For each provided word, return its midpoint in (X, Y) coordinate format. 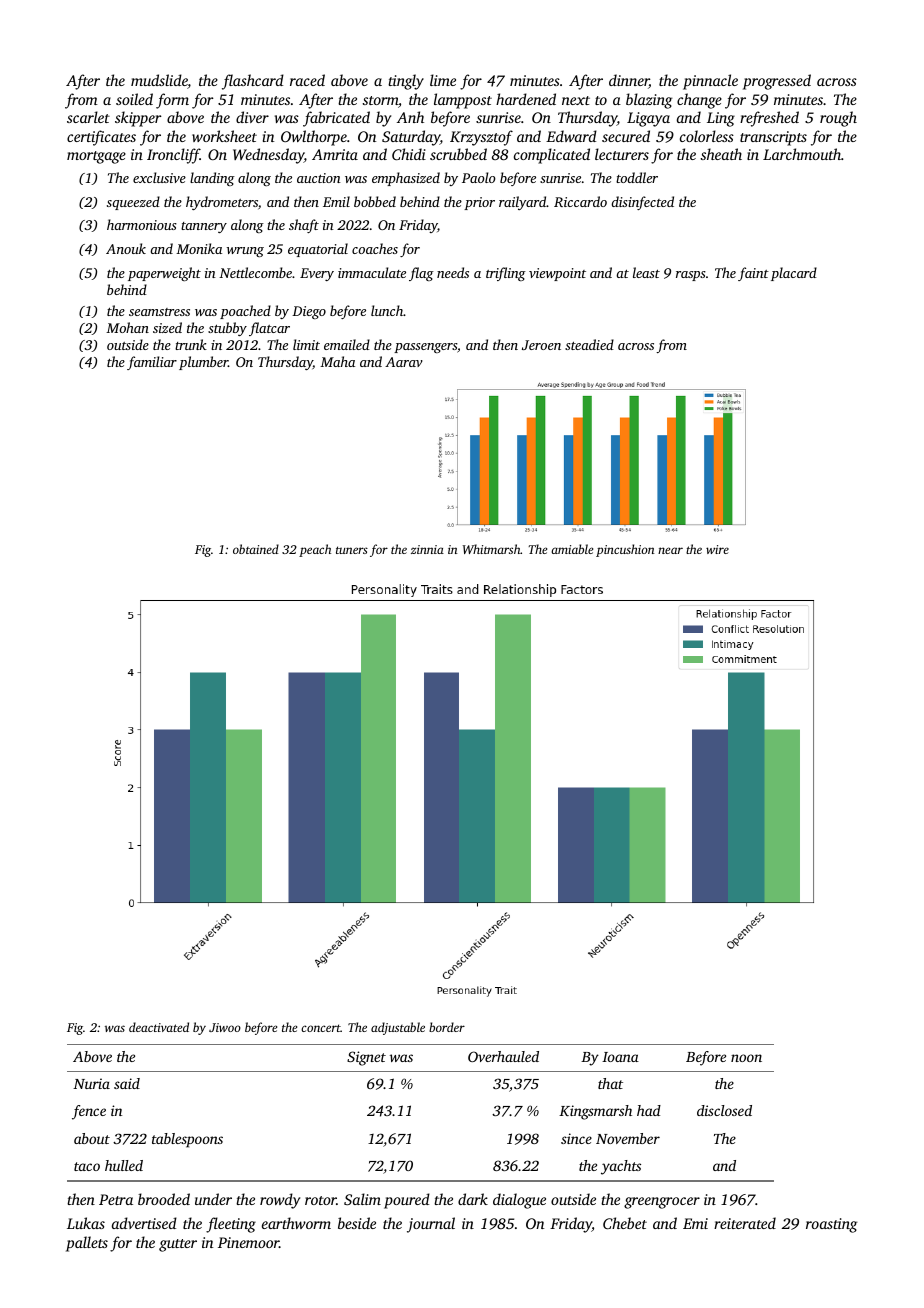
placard (794, 274)
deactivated (159, 1027)
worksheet (224, 136)
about (92, 1138)
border (447, 1027)
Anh (410, 117)
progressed (777, 82)
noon (746, 1058)
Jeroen (541, 345)
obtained (256, 549)
